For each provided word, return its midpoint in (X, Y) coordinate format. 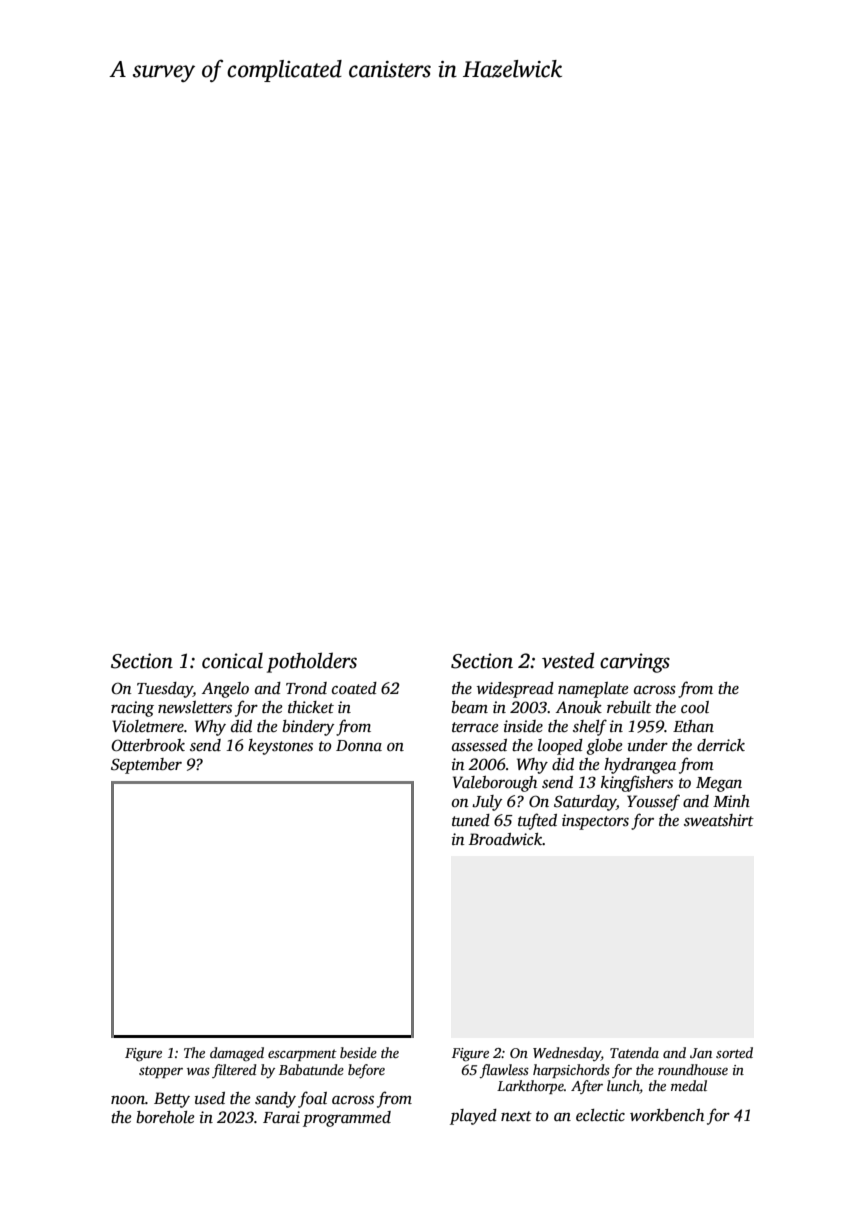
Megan (719, 784)
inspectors (595, 822)
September (146, 766)
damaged (237, 1054)
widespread (515, 690)
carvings (635, 663)
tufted (537, 821)
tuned (471, 820)
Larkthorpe (530, 1087)
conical (232, 661)
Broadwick (506, 839)
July (487, 803)
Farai (281, 1117)
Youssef (653, 802)
